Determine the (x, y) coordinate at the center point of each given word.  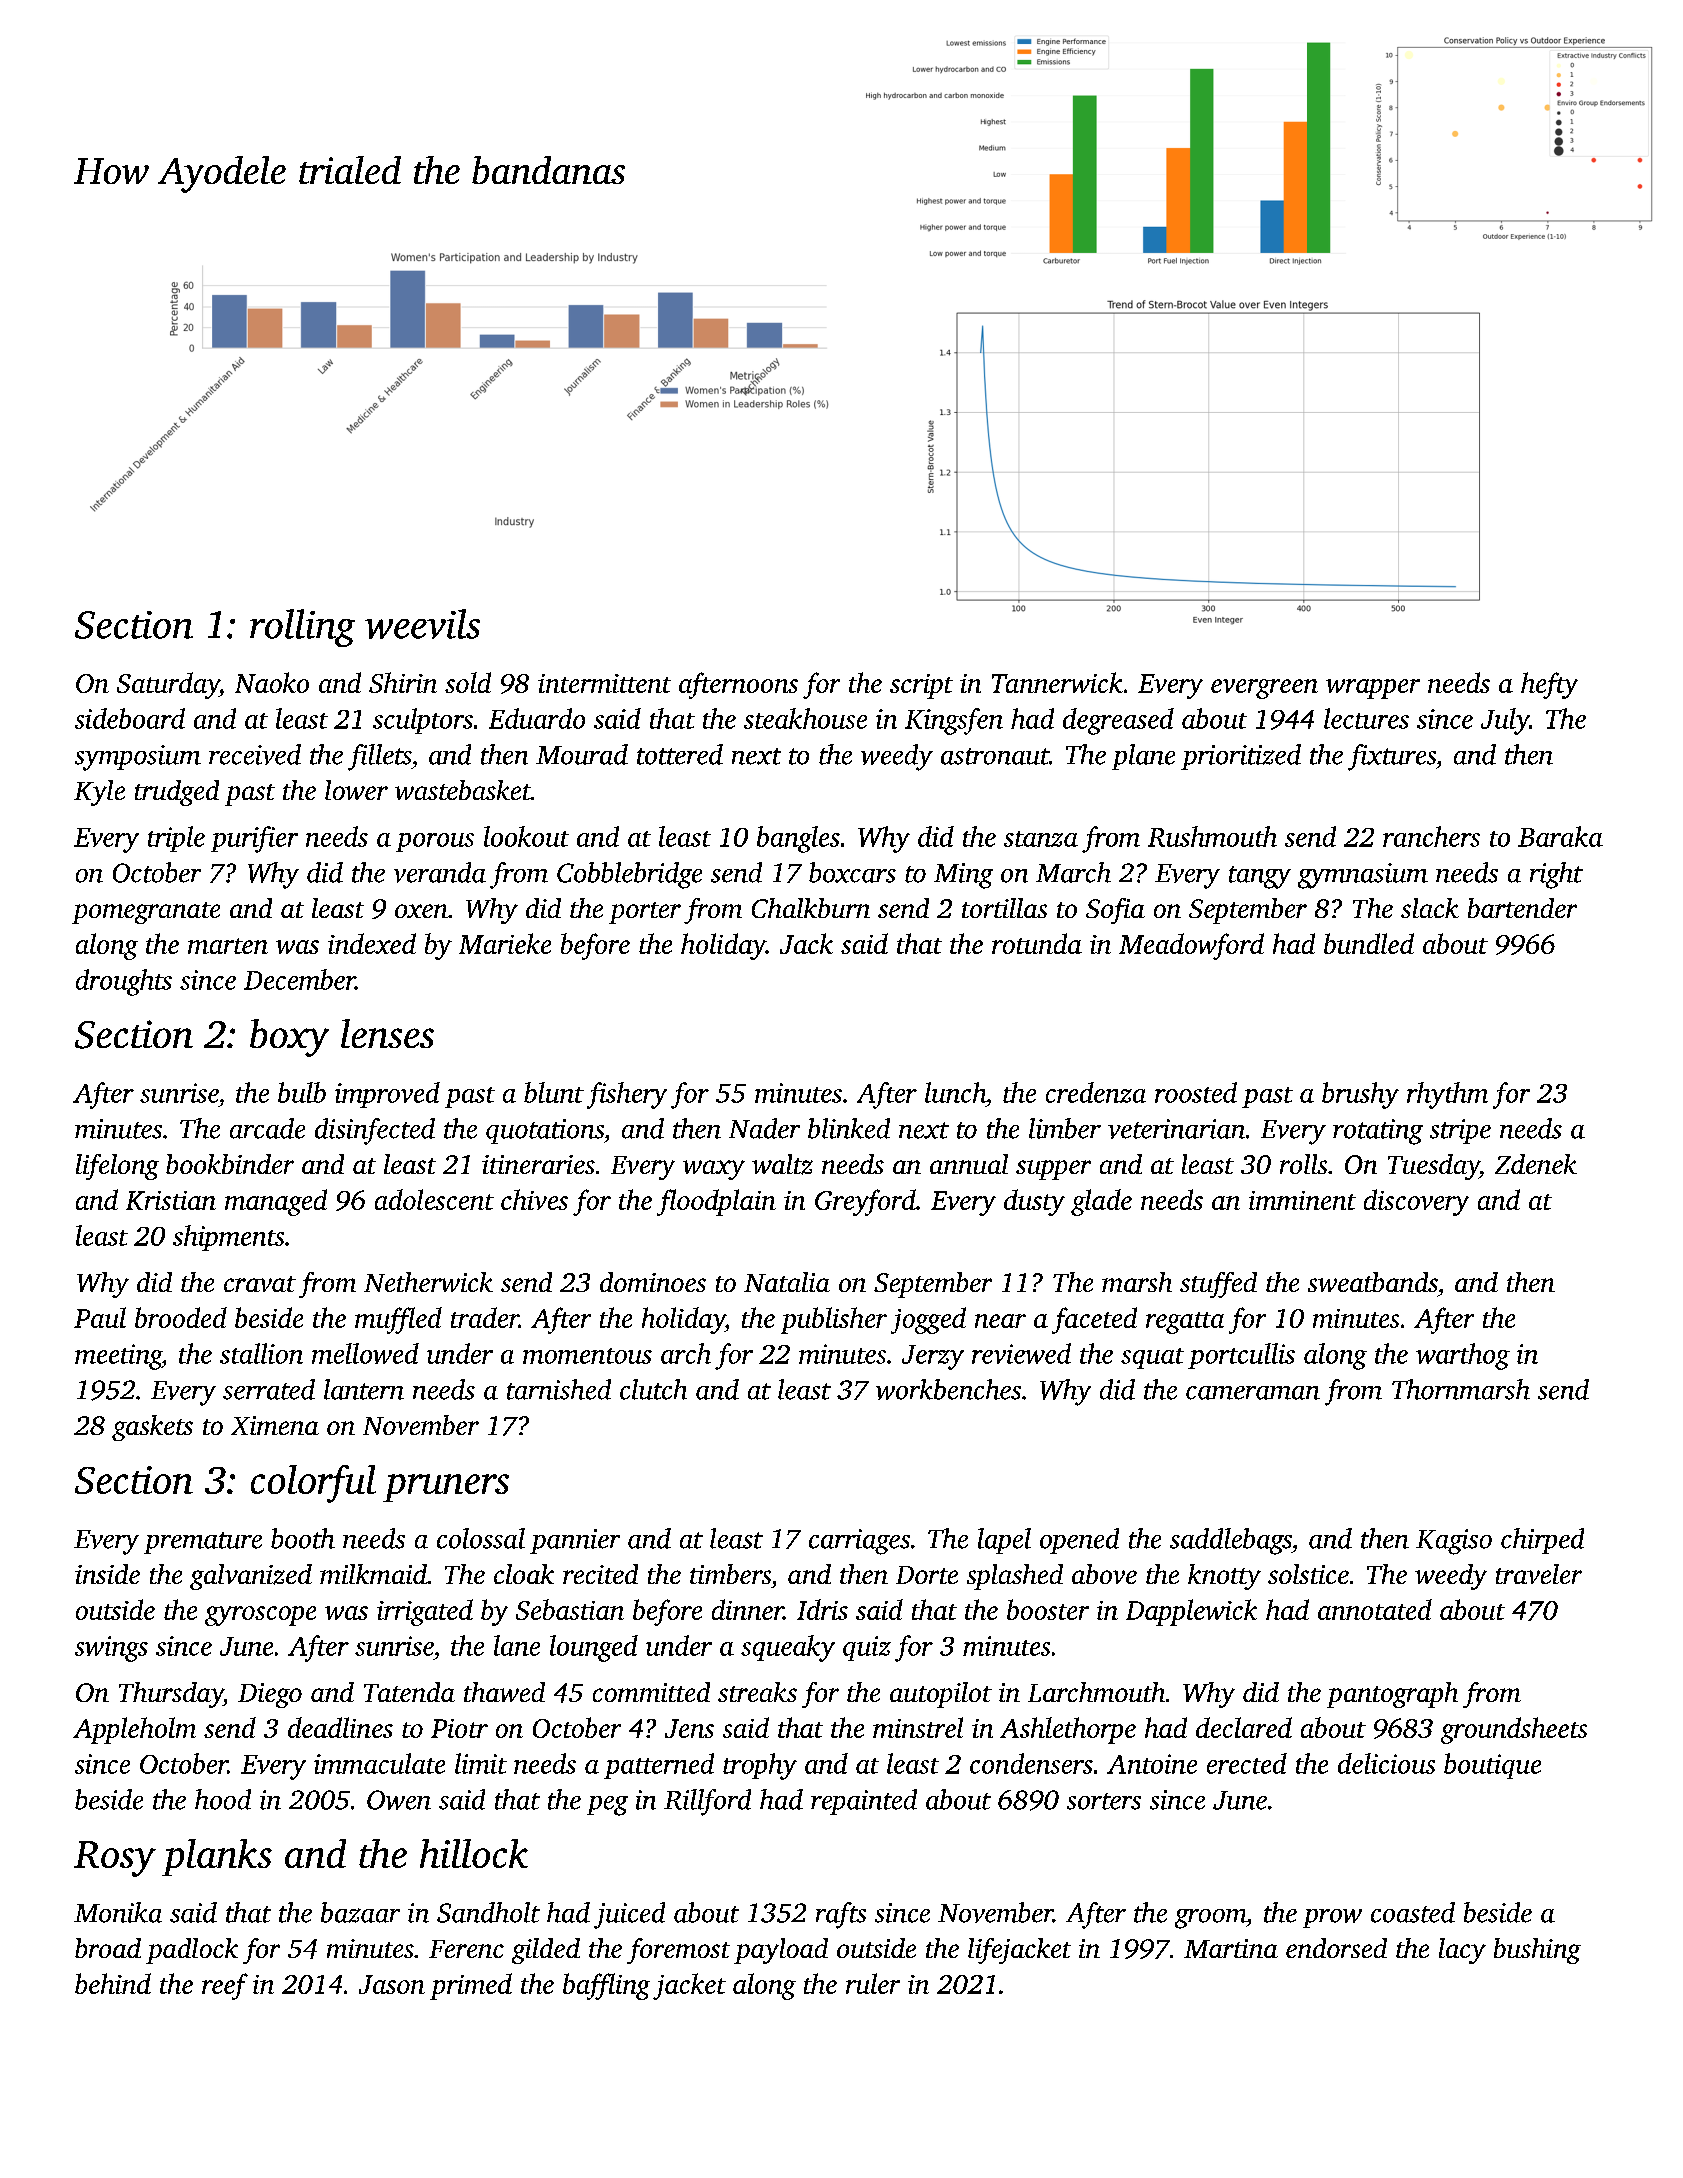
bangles (798, 839)
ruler (873, 1983)
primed (471, 1986)
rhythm (1447, 1095)
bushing (1537, 1951)
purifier (254, 839)
